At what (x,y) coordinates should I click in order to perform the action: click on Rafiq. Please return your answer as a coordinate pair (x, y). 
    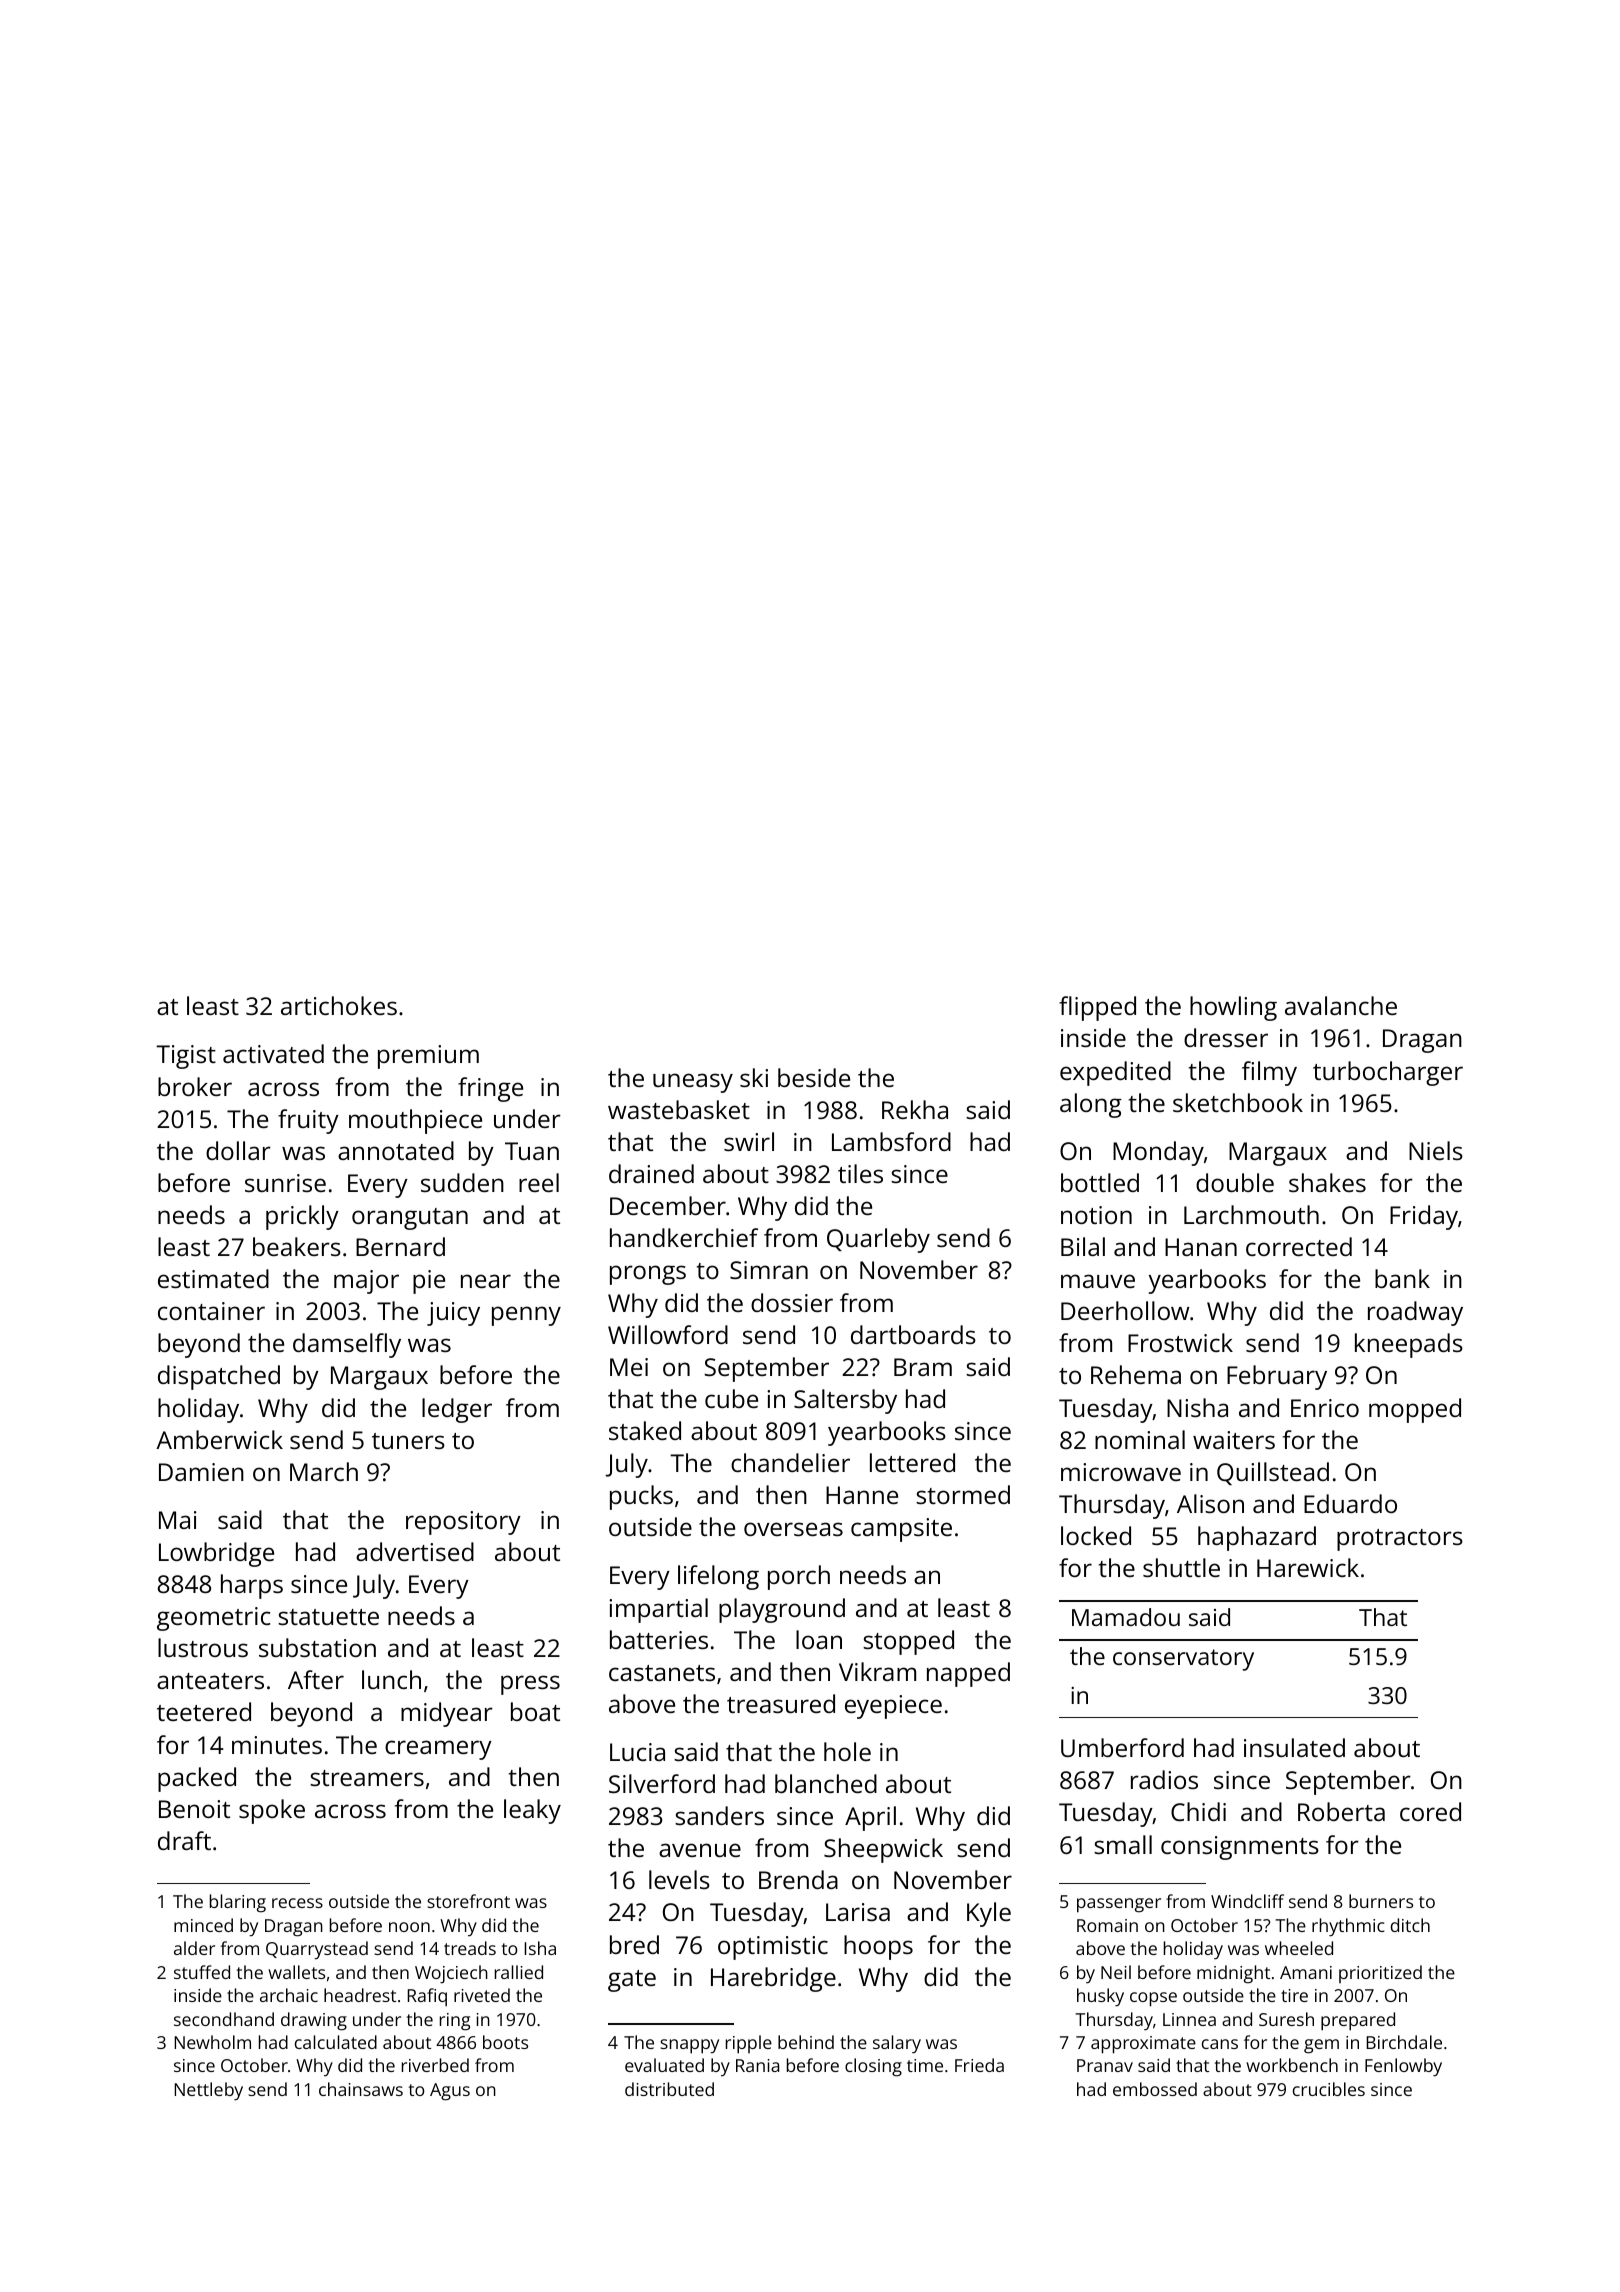
    Looking at the image, I should click on (427, 1997).
